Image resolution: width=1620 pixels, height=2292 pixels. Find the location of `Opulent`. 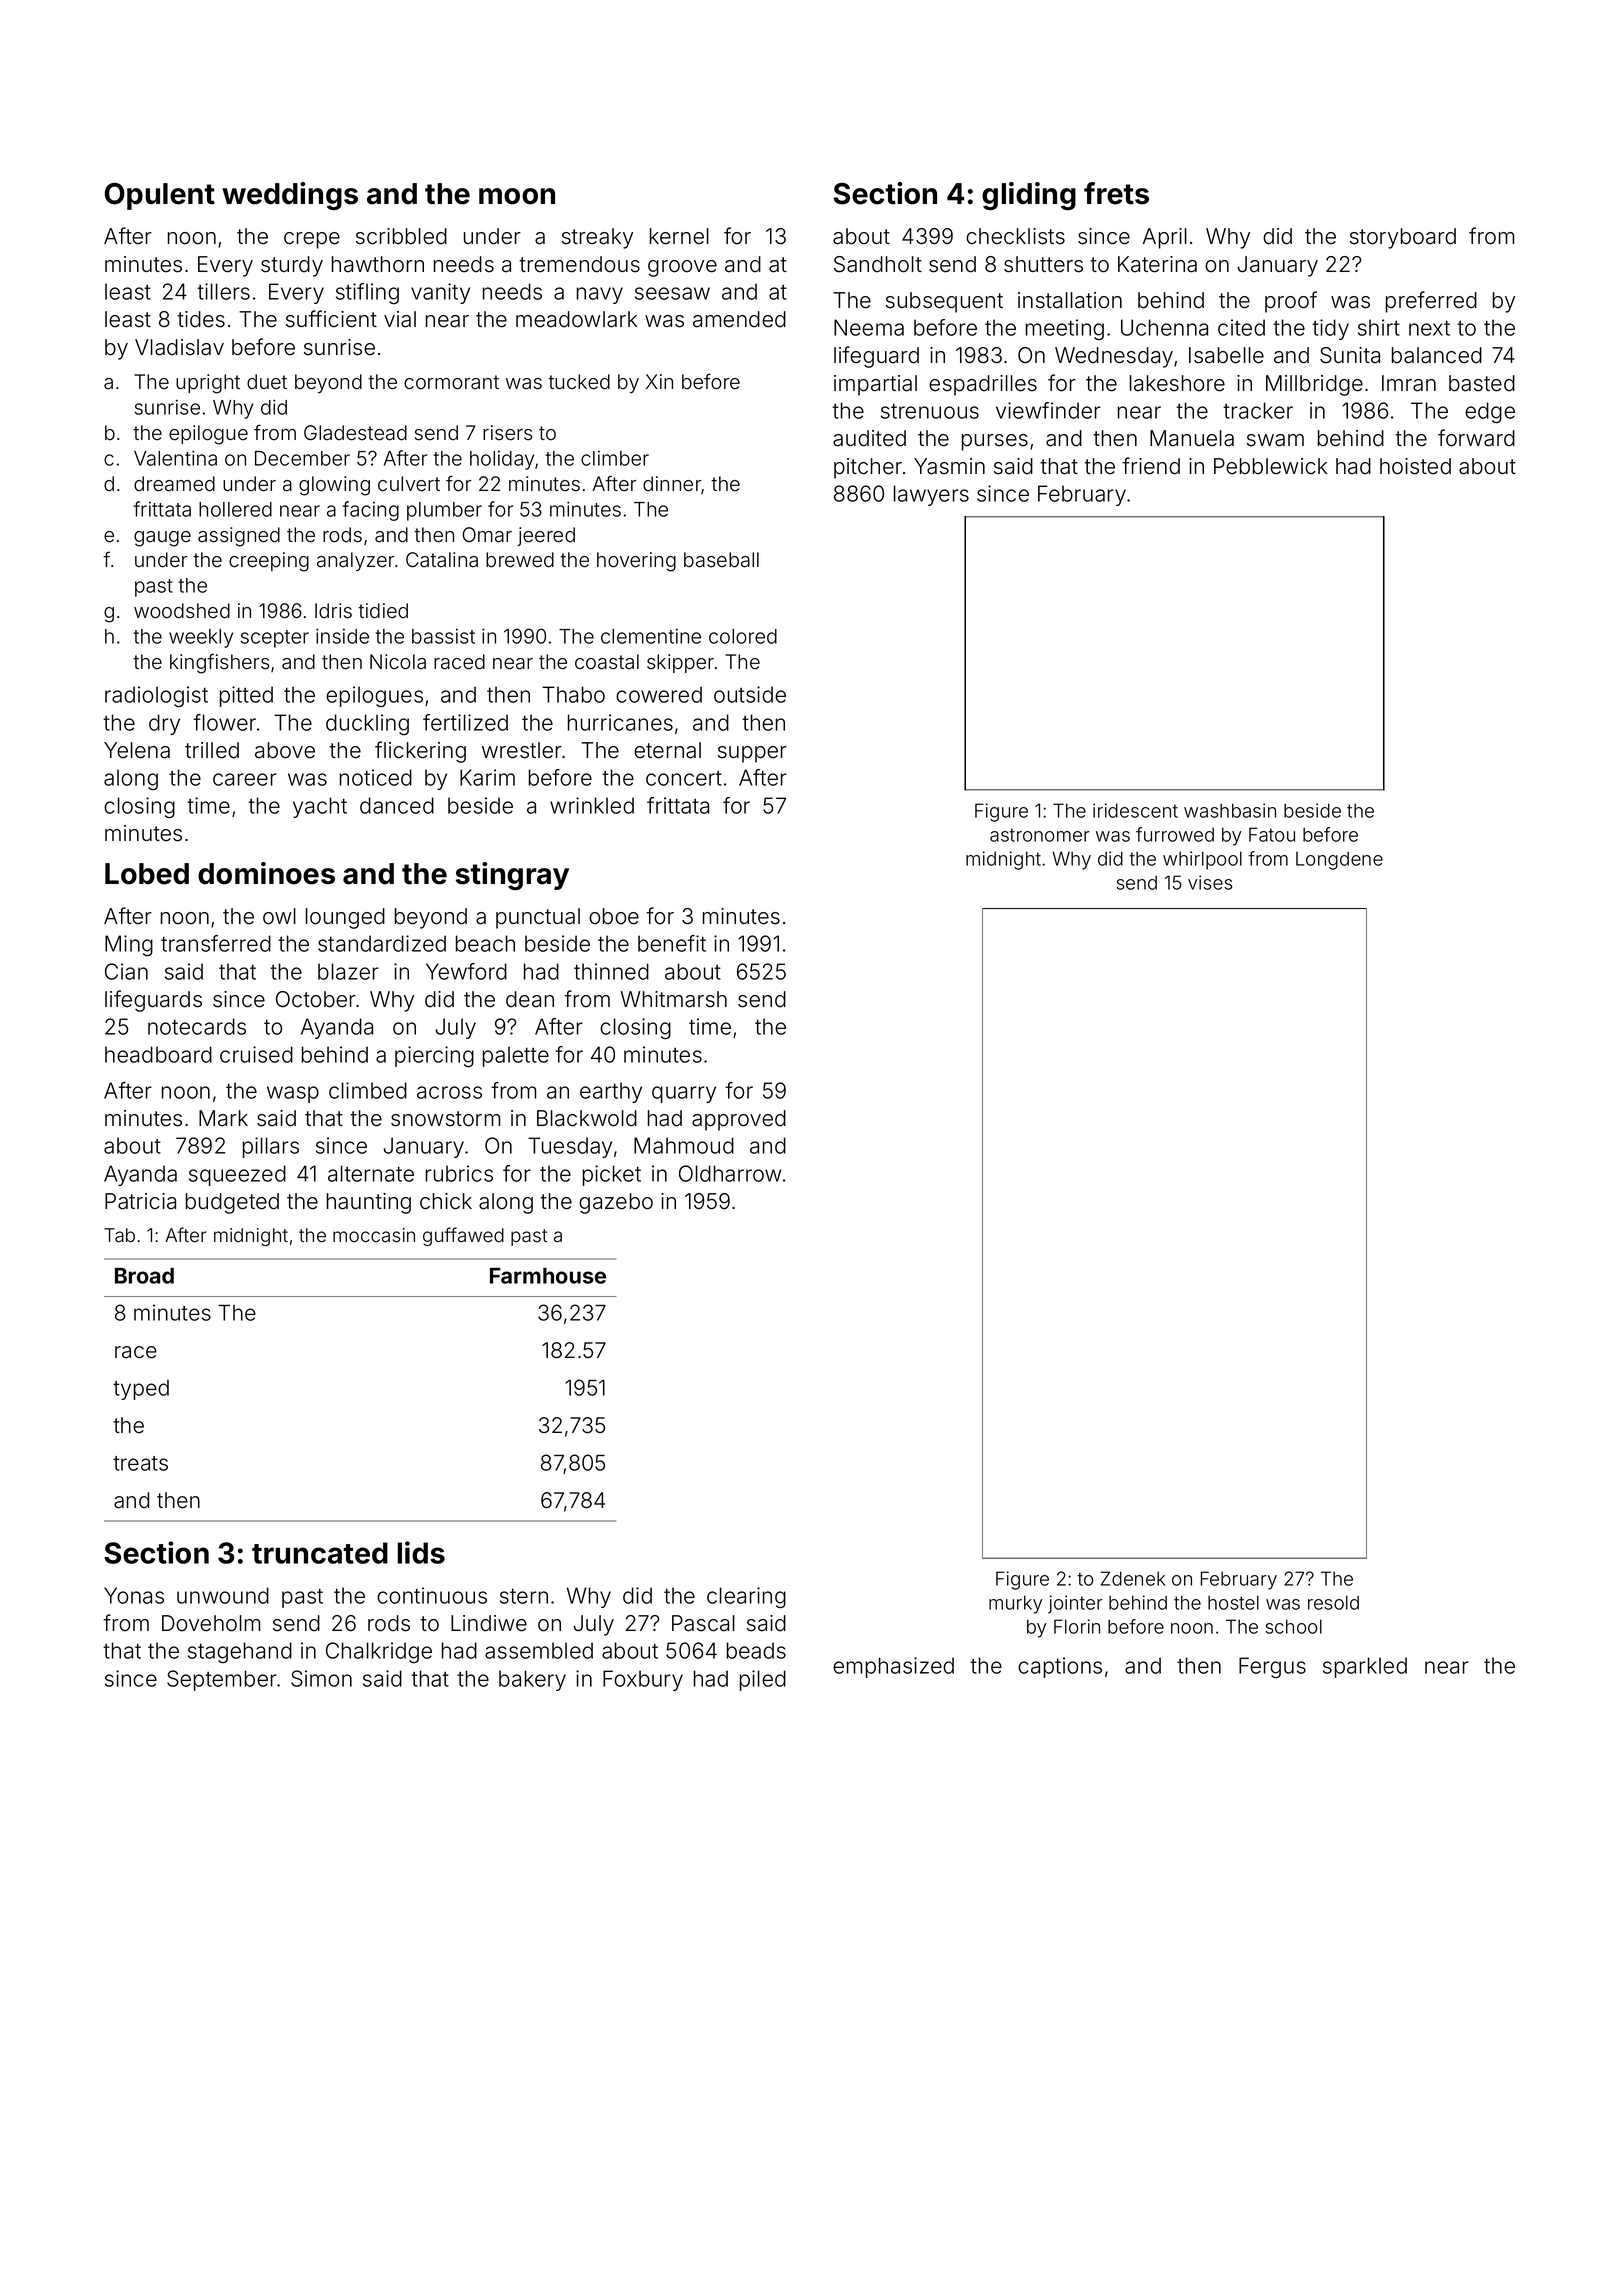

Opulent is located at coordinates (160, 196).
